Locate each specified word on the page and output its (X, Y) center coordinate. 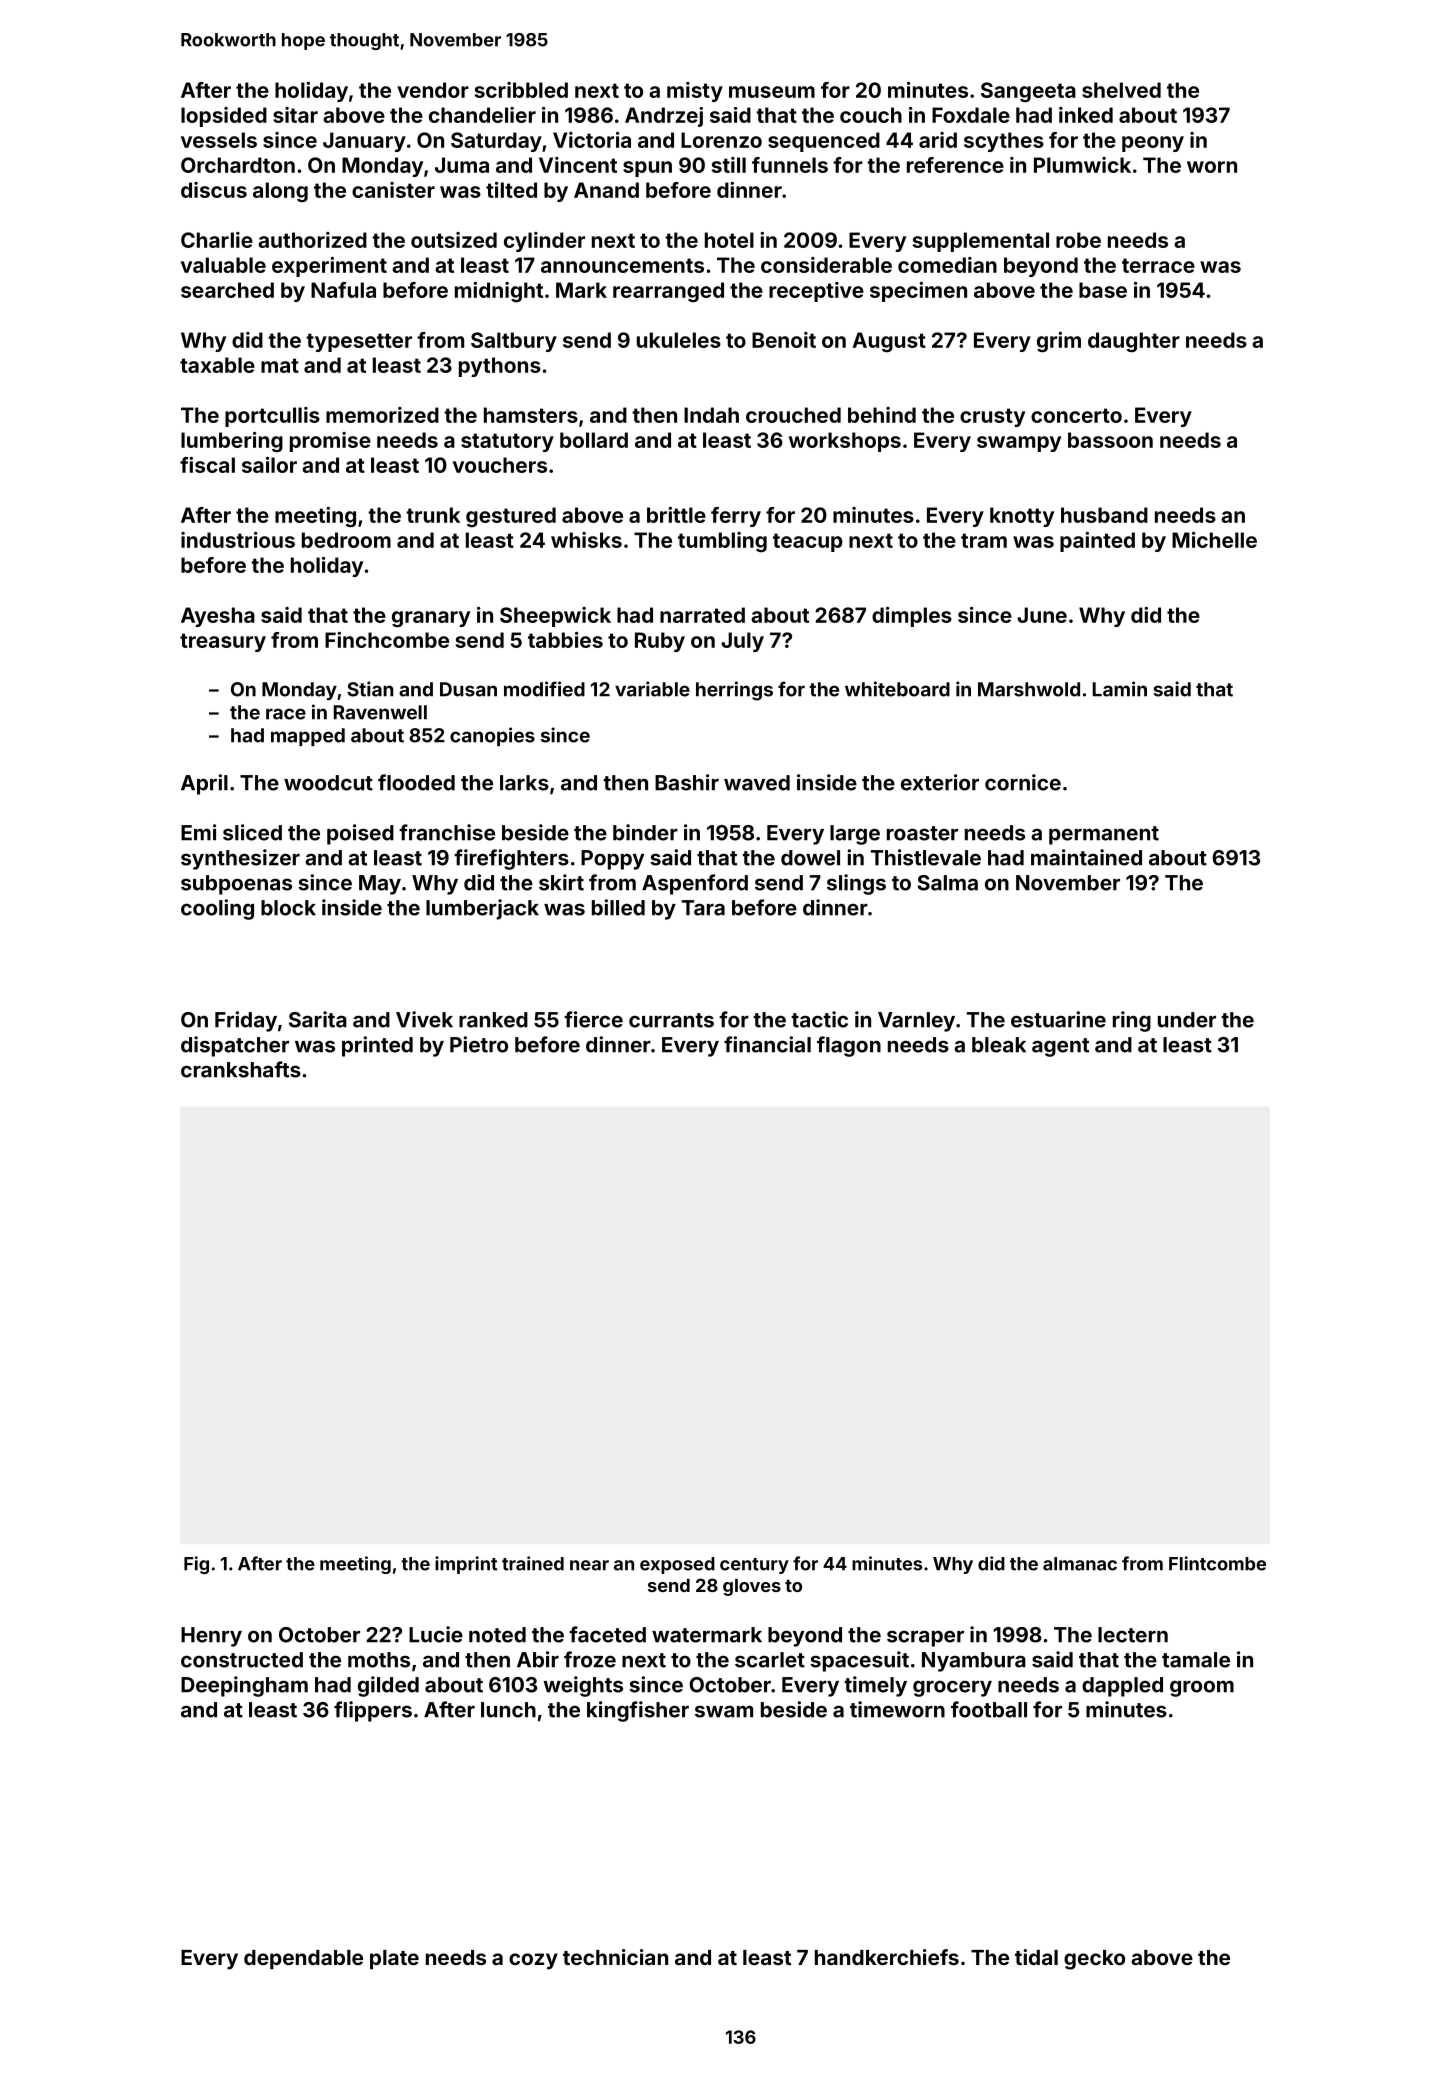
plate (394, 1960)
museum (772, 92)
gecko (1094, 1960)
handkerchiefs (887, 1957)
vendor (433, 90)
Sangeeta (1028, 92)
